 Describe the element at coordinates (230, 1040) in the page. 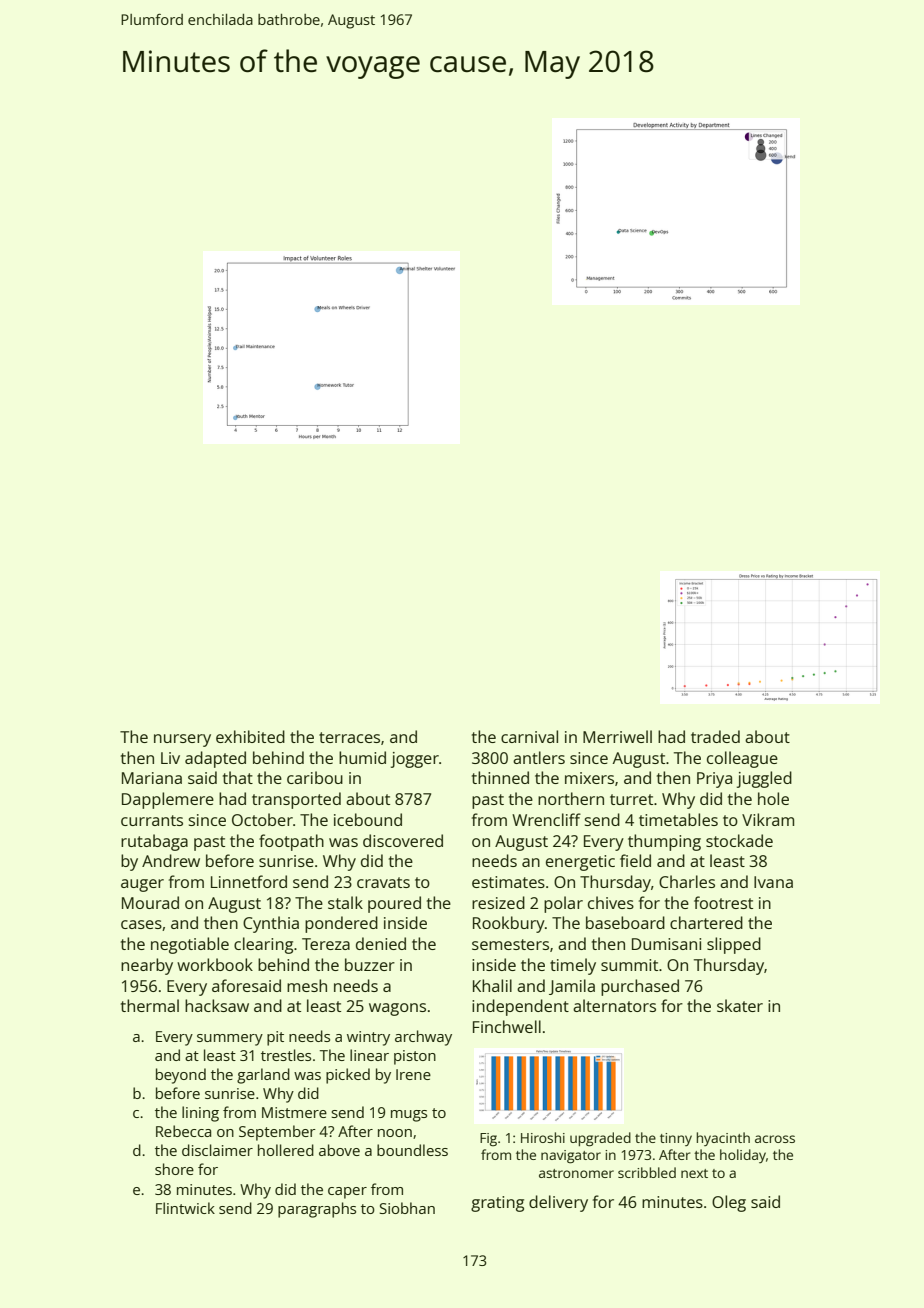

I see `summery` at that location.
